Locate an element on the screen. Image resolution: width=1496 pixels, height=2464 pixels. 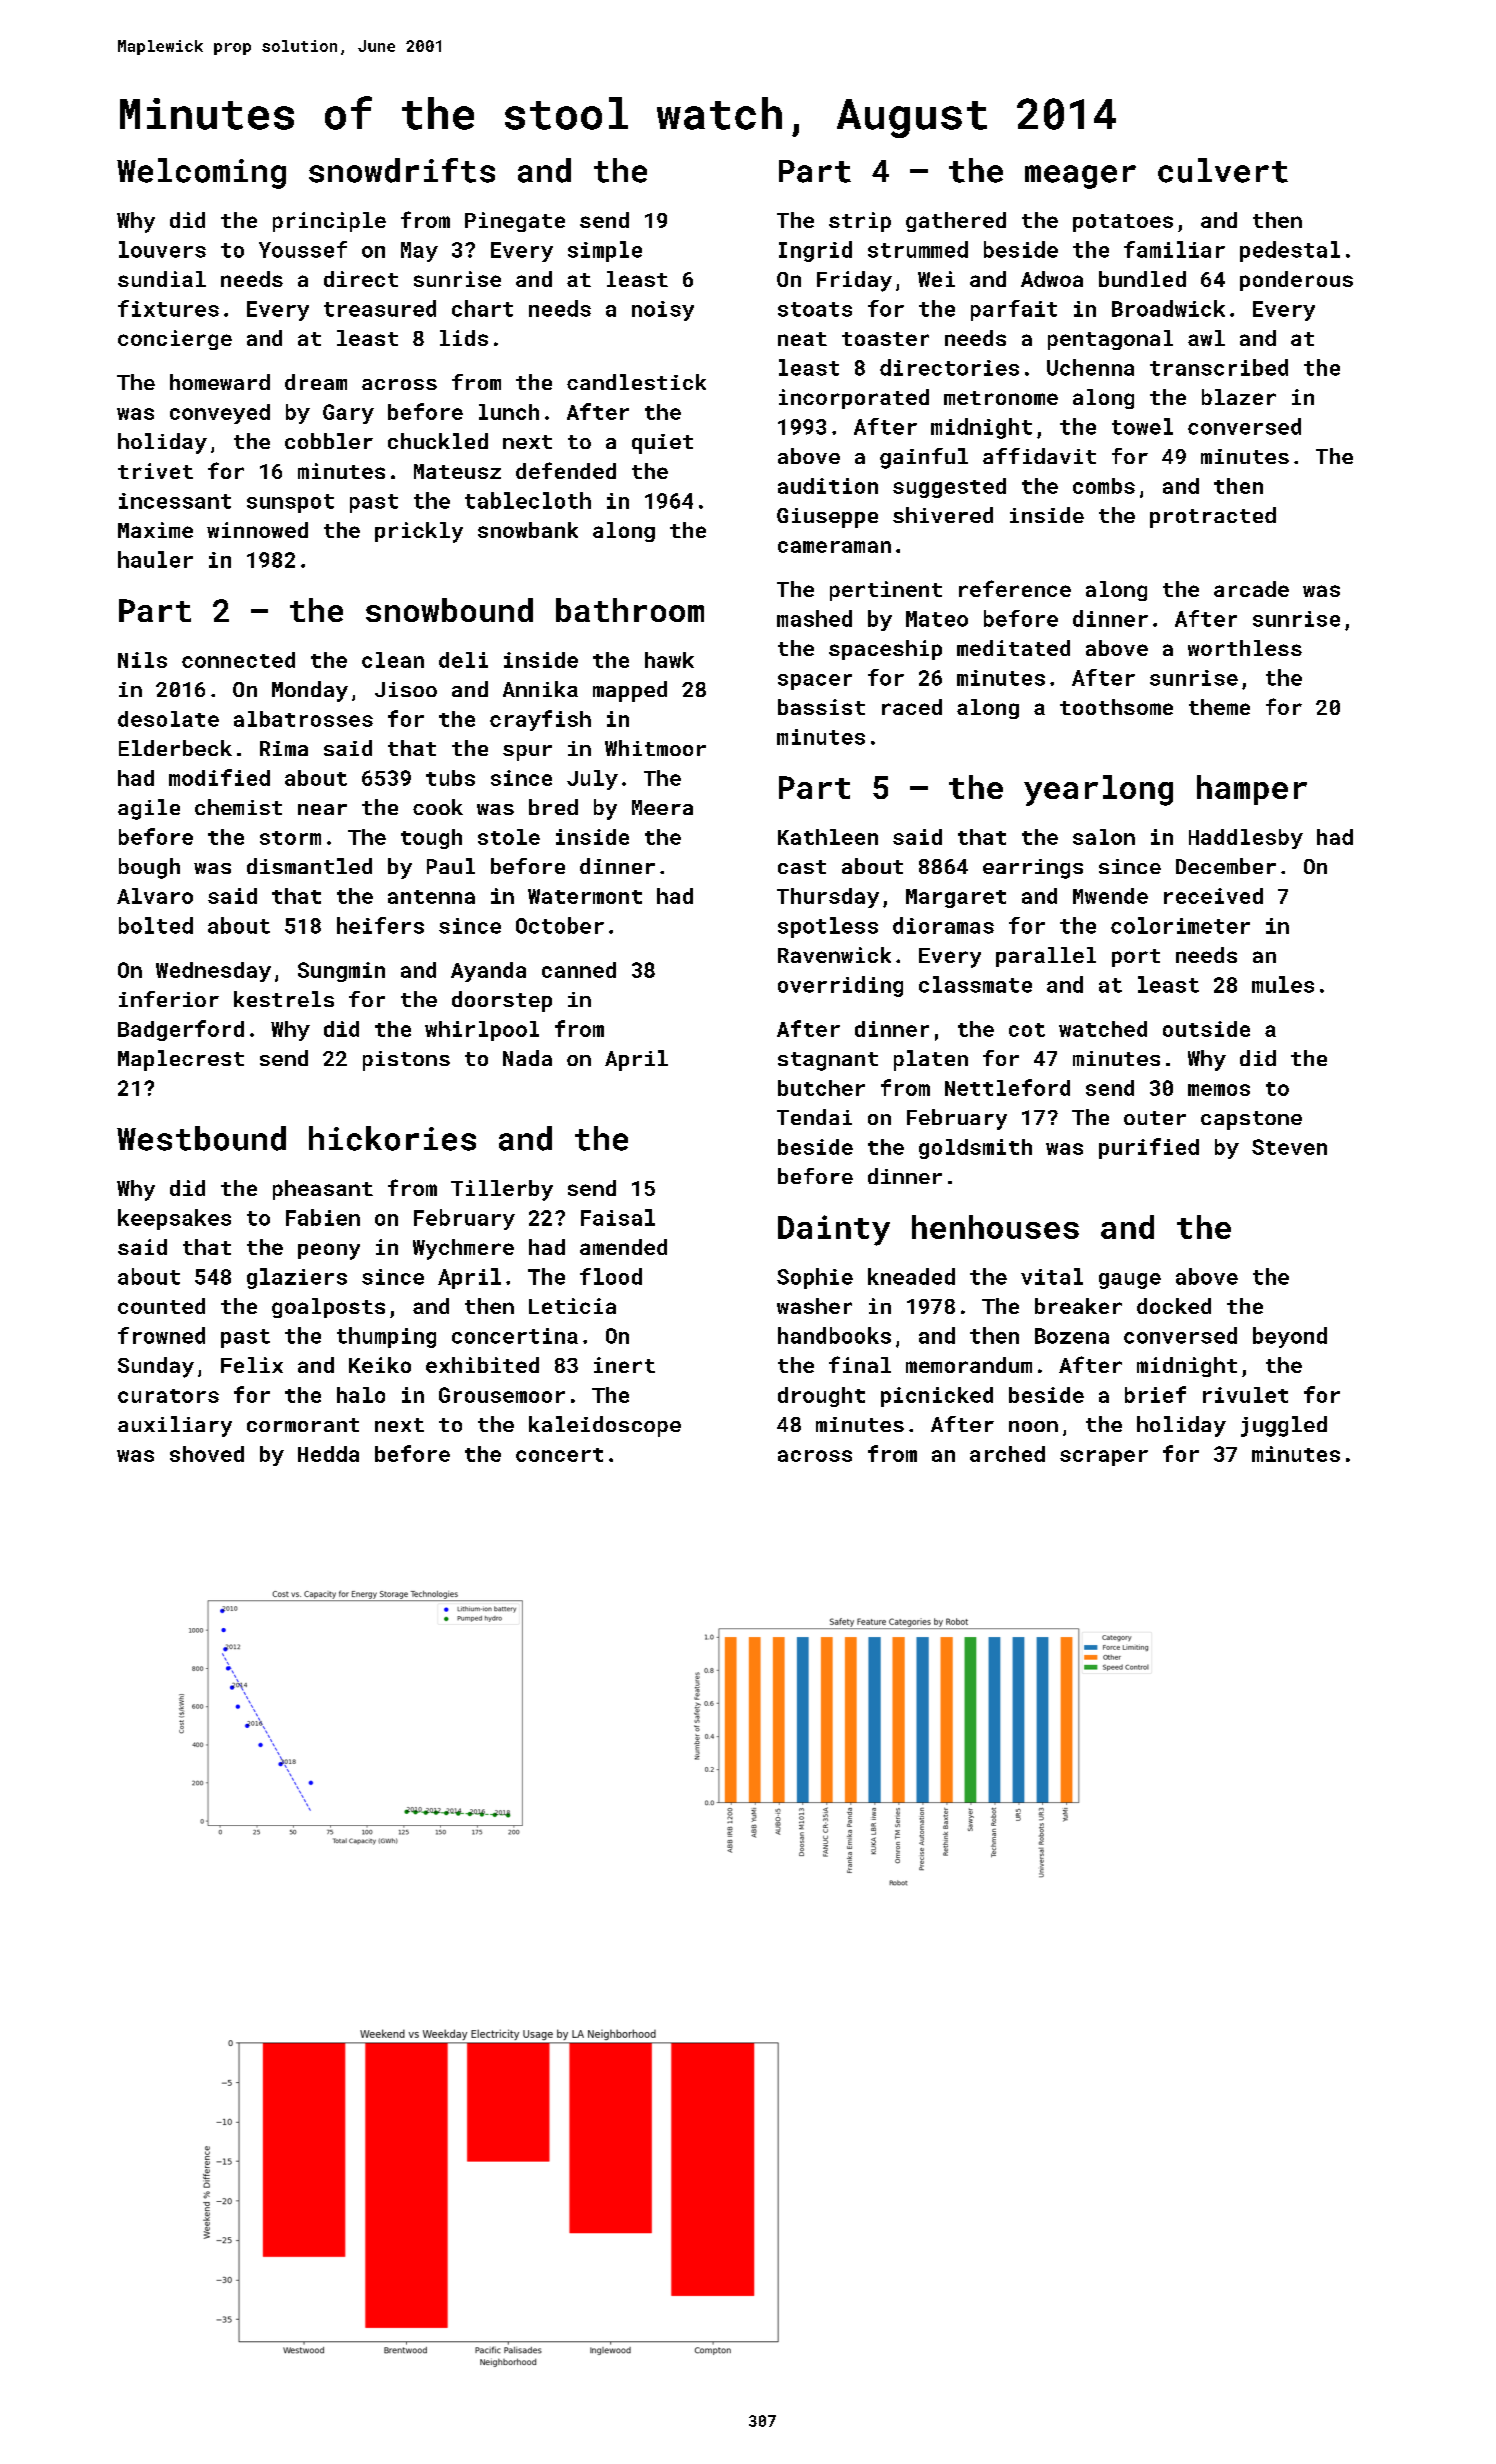
goalposts is located at coordinates (328, 1308).
